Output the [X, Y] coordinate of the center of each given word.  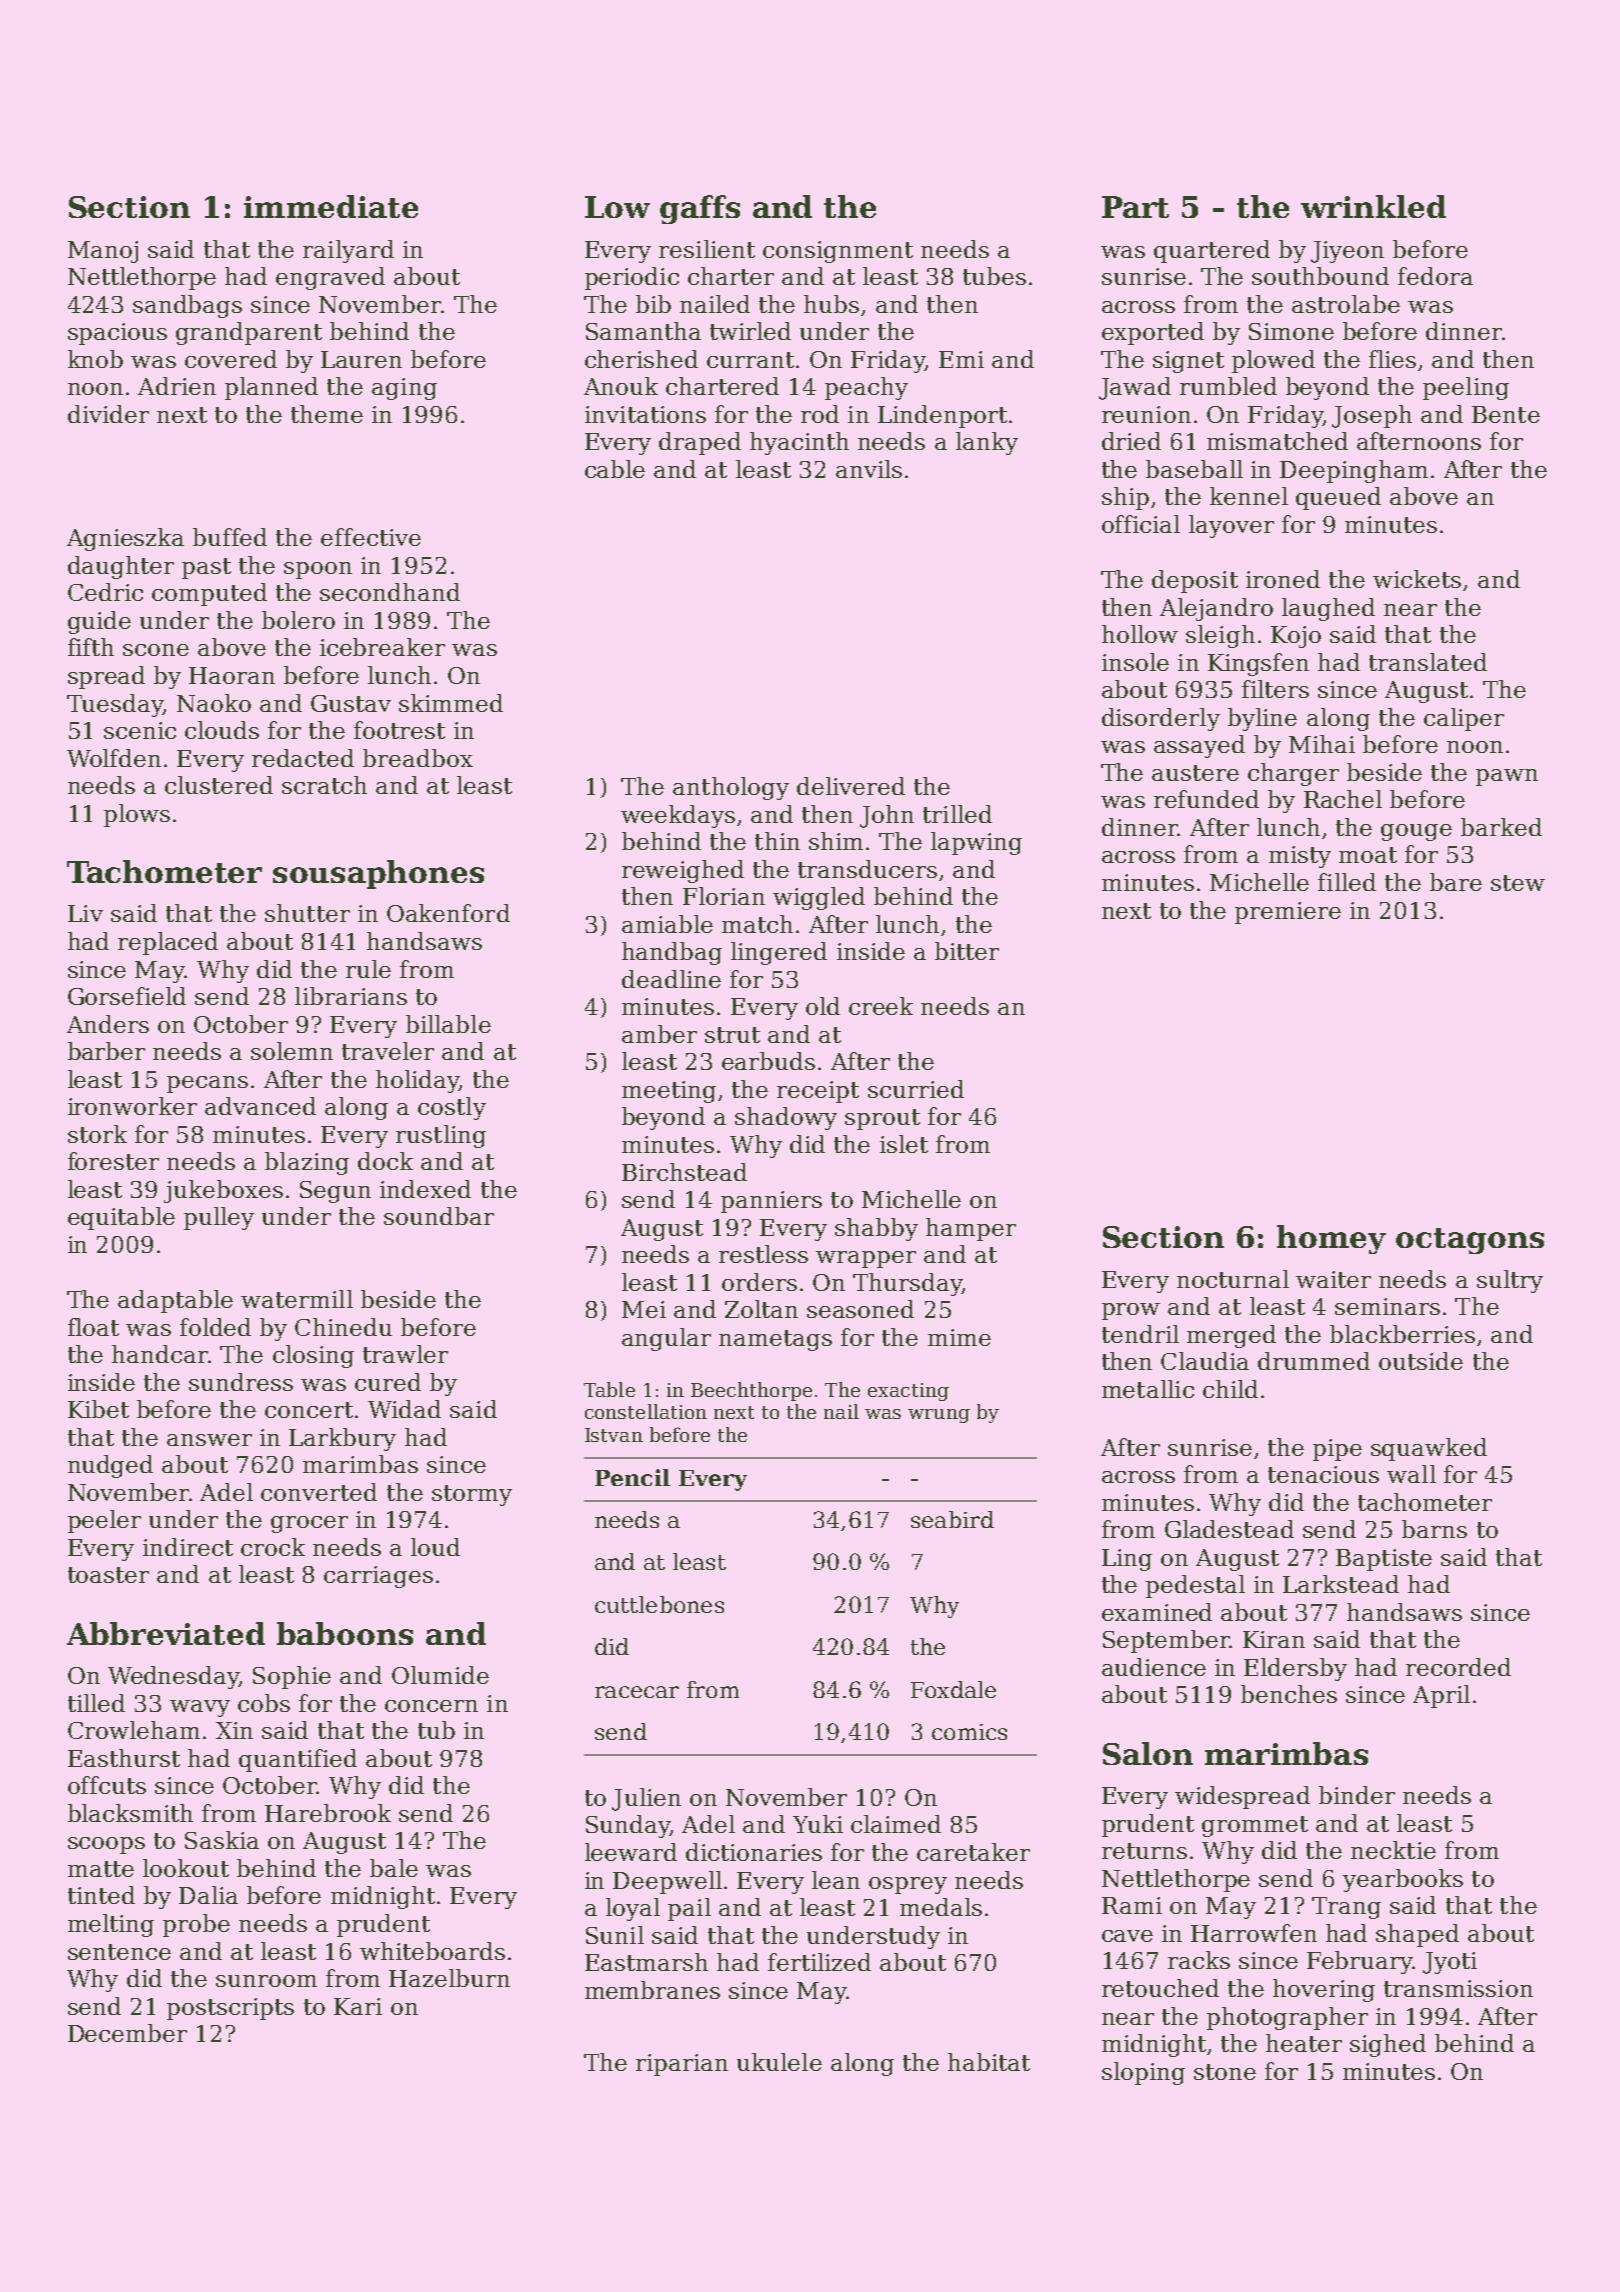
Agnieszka [125, 539]
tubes [994, 276]
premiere [1288, 913]
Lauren [361, 359]
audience [1154, 1667]
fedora [1435, 276]
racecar [637, 1692]
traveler [388, 1051]
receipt [818, 1092]
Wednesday [173, 1677]
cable [615, 469]
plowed [1273, 361]
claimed [896, 1824]
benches [1289, 1694]
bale [394, 1868]
